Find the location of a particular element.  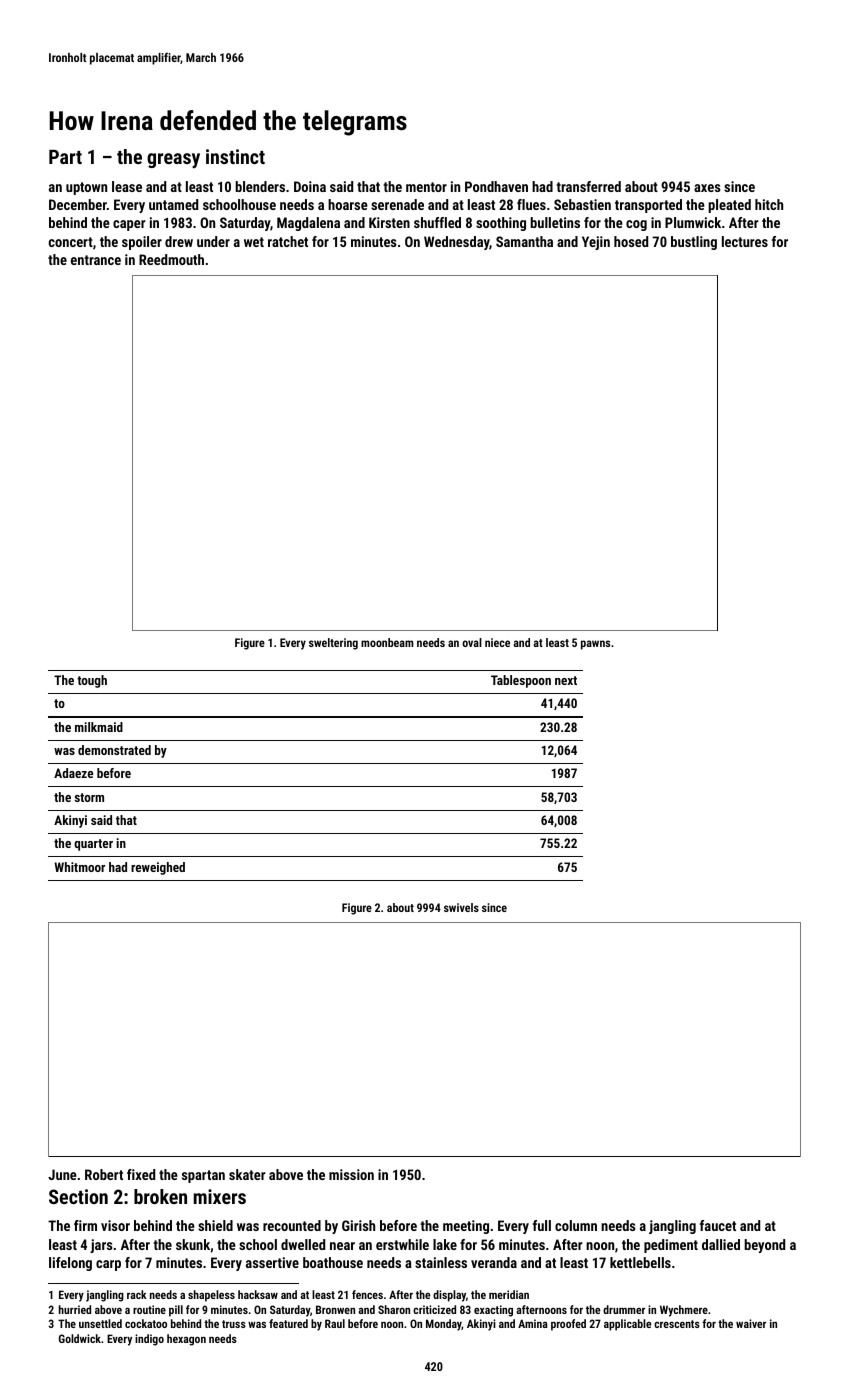

meeting is located at coordinates (466, 1227).
